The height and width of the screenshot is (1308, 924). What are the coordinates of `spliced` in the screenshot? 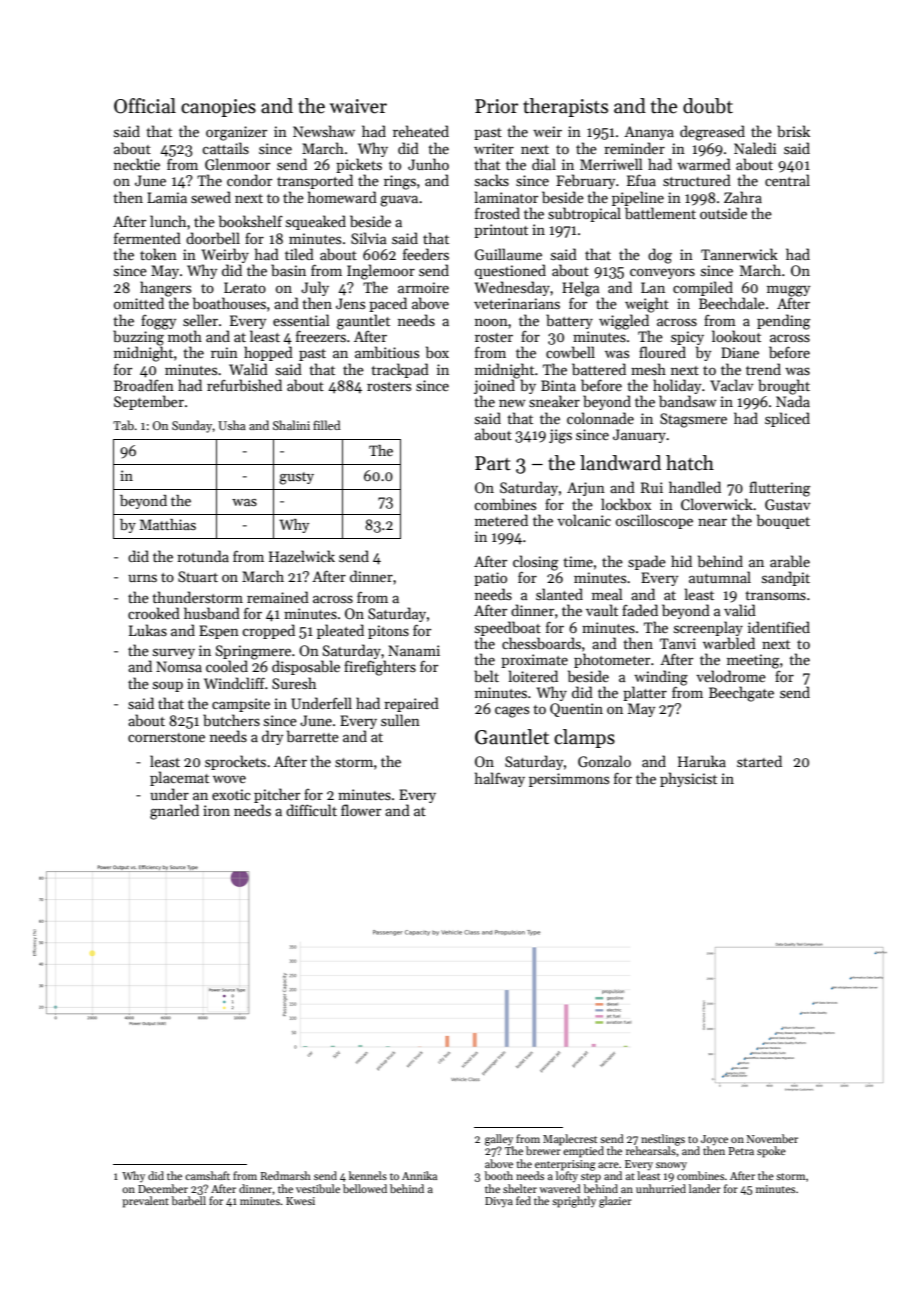 It's located at (787, 419).
